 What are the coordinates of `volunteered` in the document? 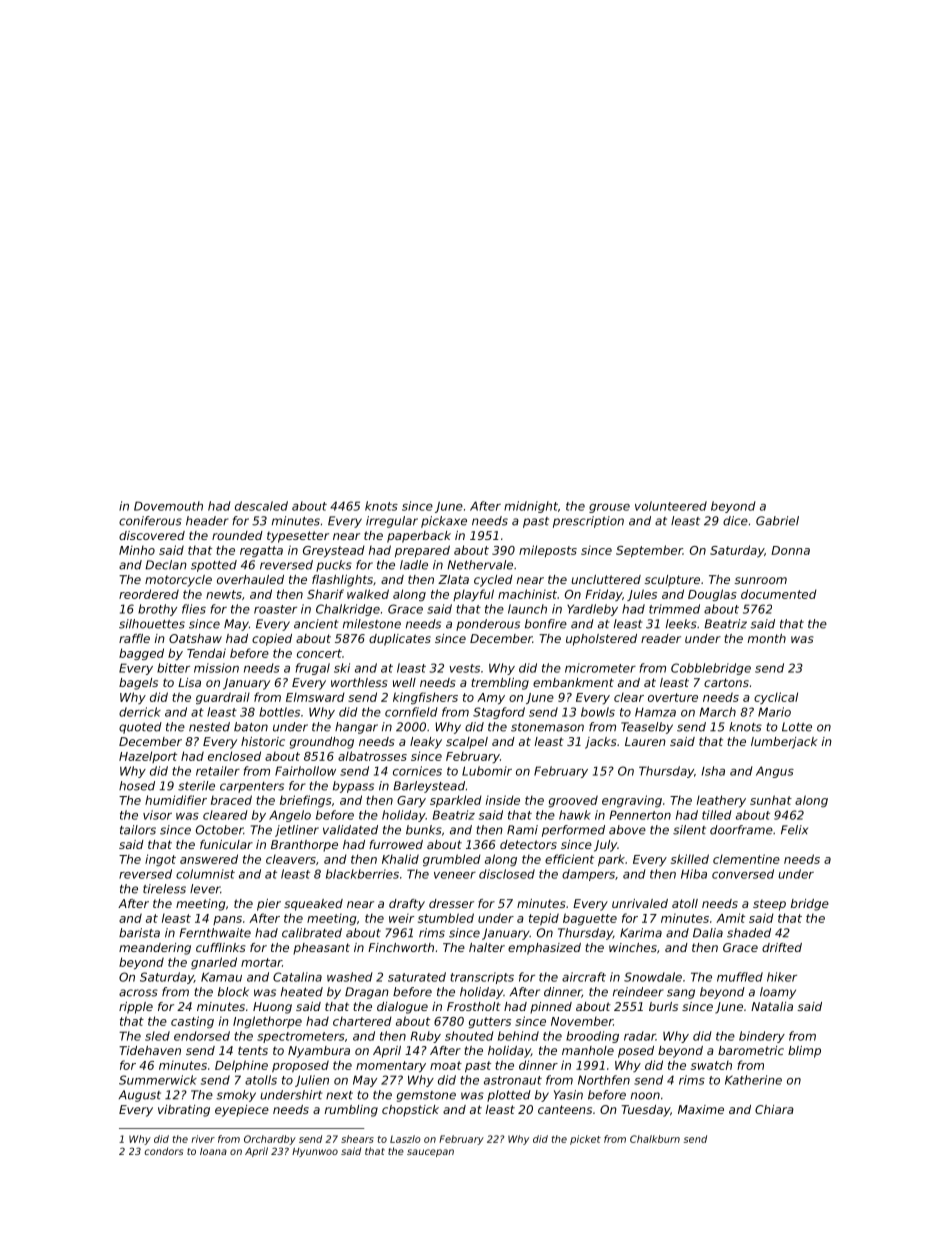 It's located at (671, 506).
